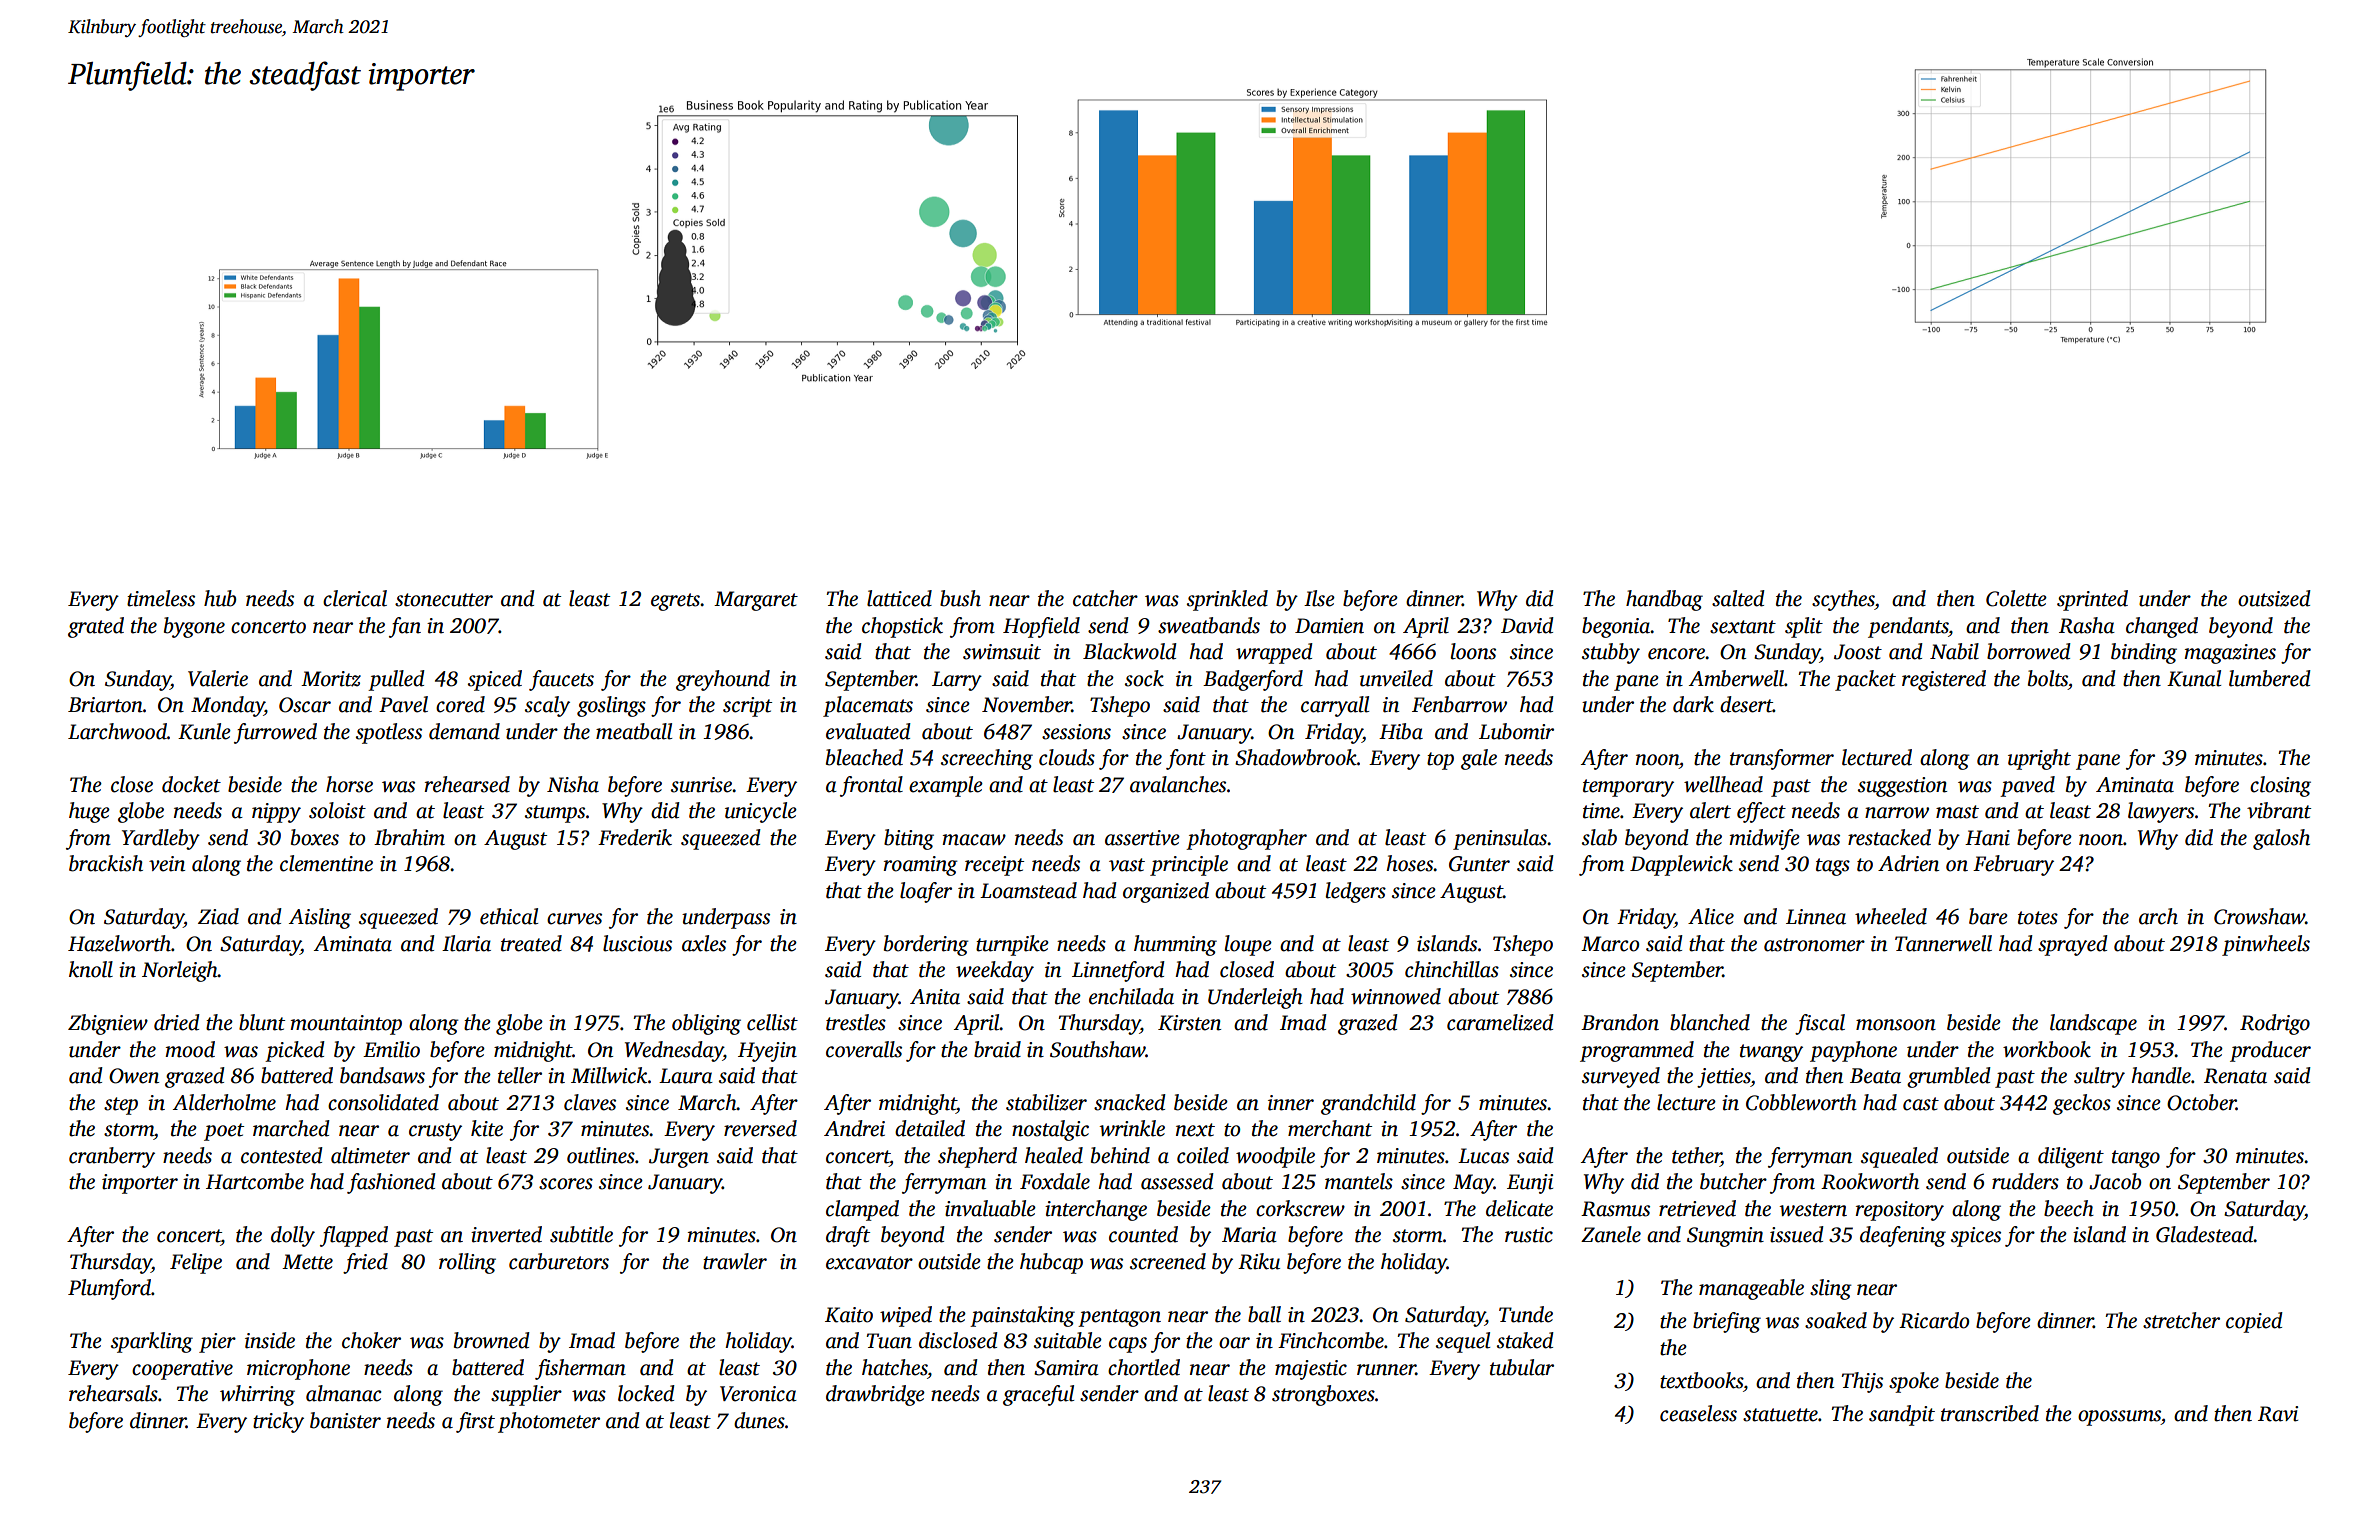  Describe the element at coordinates (371, 1340) in the image. I see `choker` at that location.
